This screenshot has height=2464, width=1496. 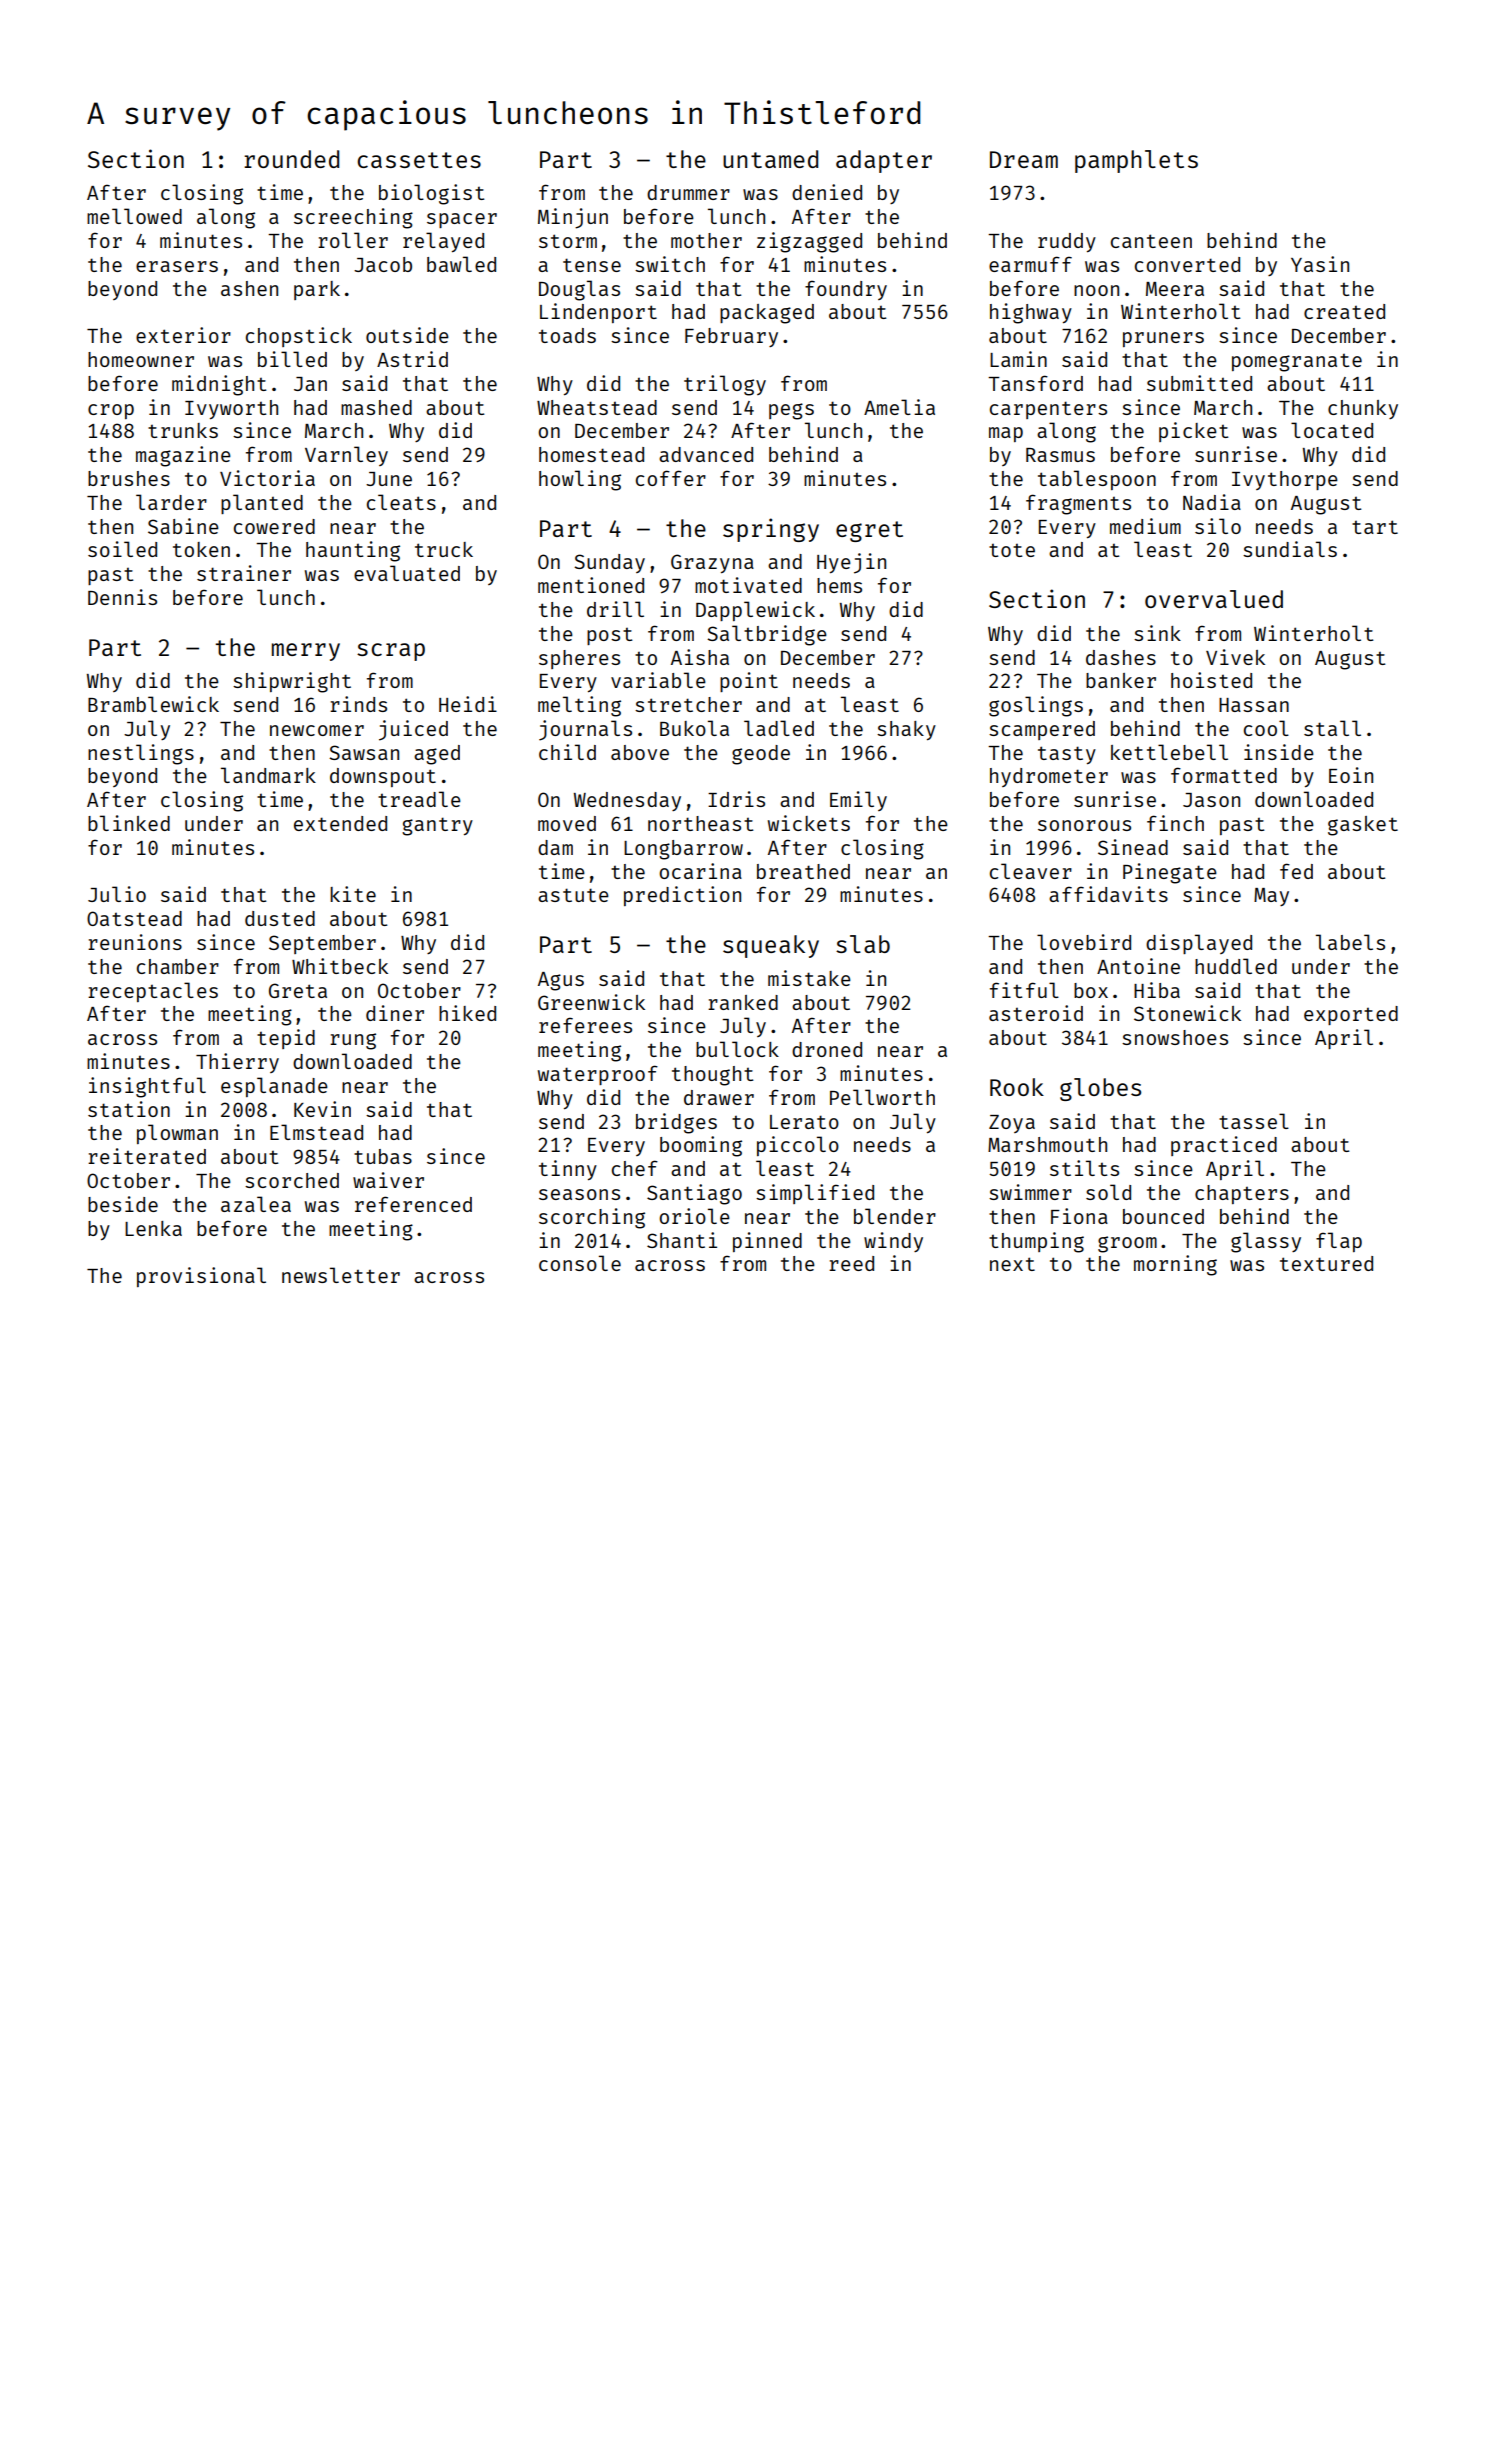 What do you see at coordinates (244, 573) in the screenshot?
I see `strainer` at bounding box center [244, 573].
